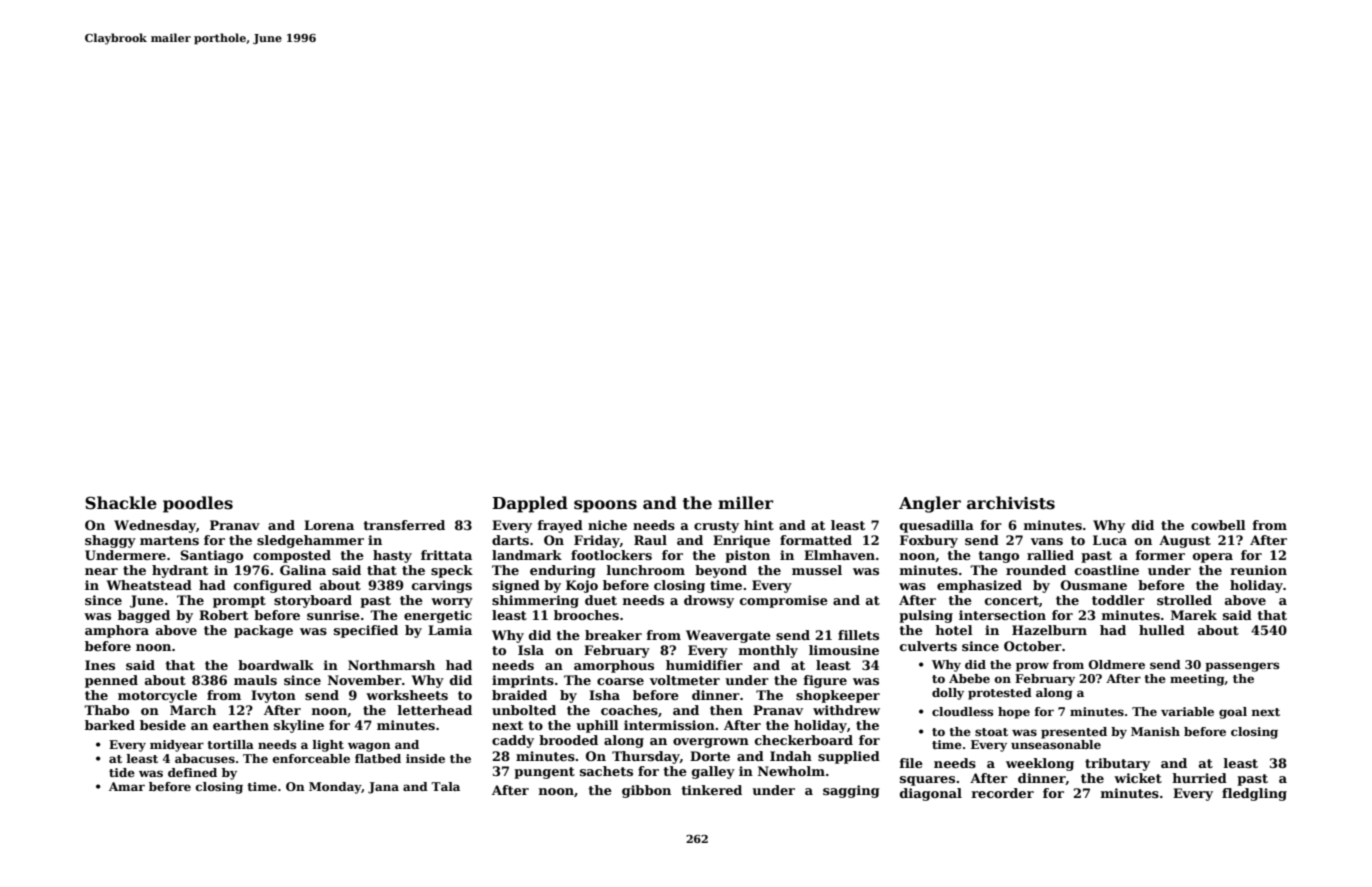  What do you see at coordinates (531, 650) in the screenshot?
I see `Isla` at bounding box center [531, 650].
